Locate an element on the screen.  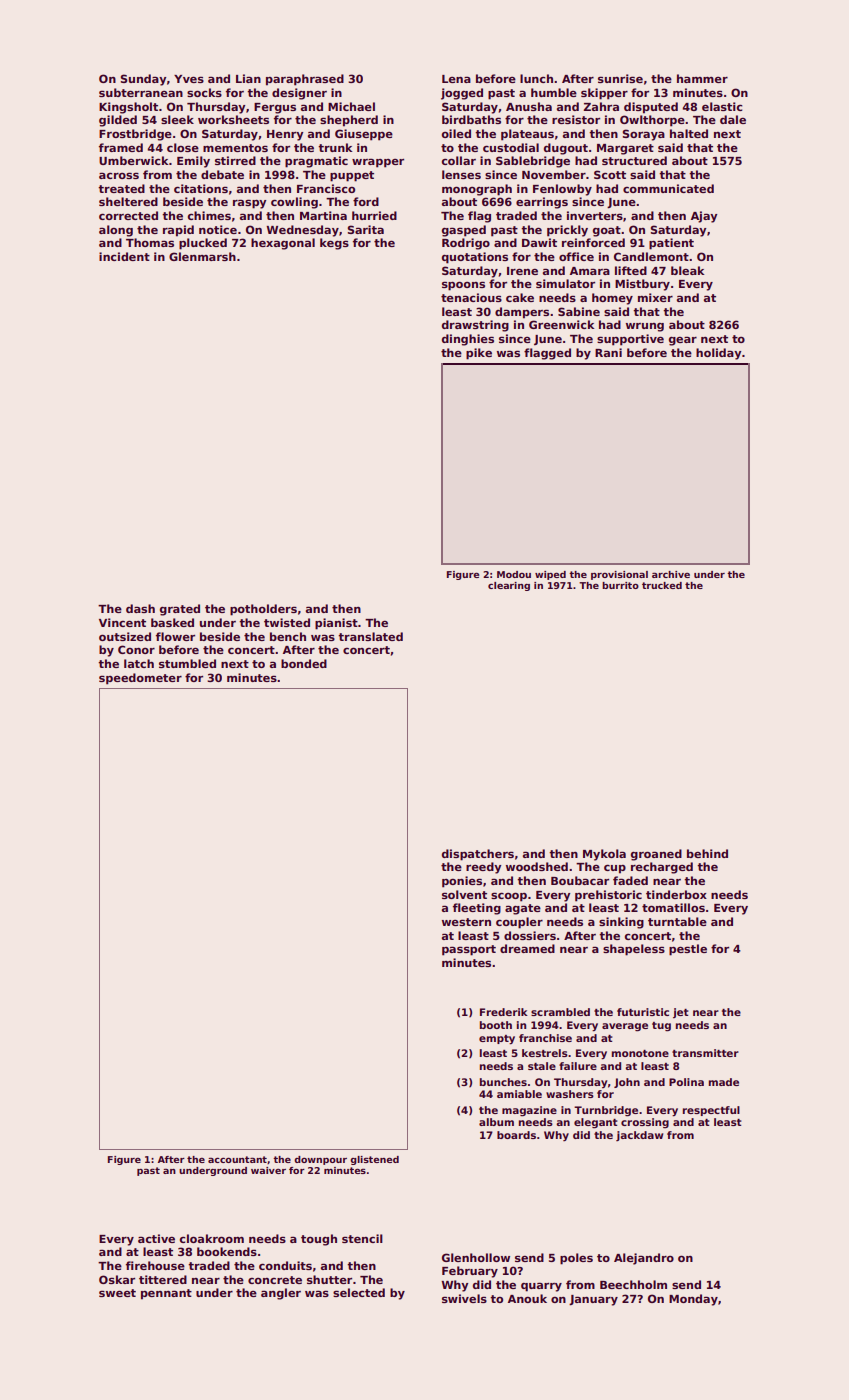
paraphrased is located at coordinates (305, 80).
